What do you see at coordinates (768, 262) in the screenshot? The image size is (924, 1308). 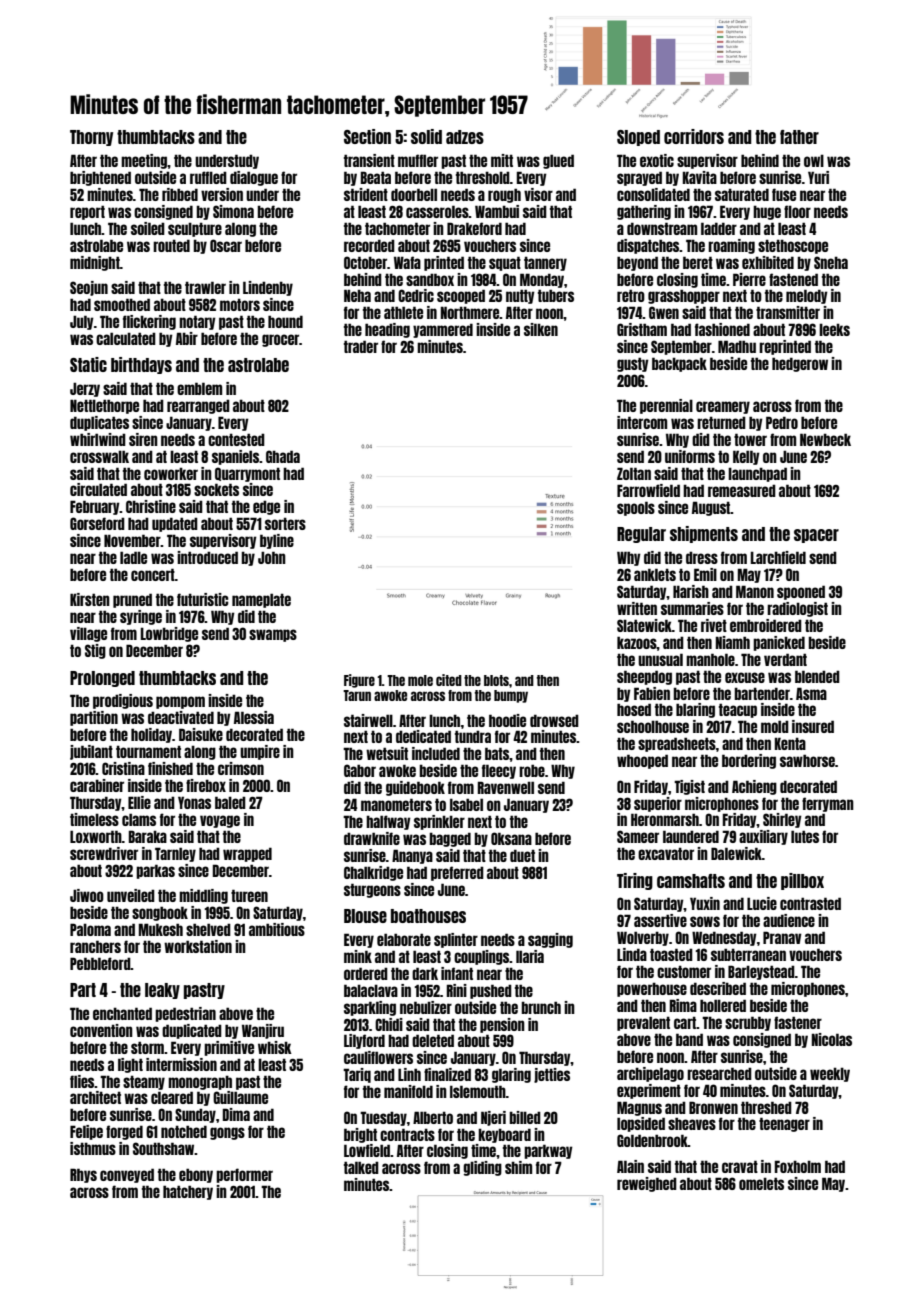 I see `exhibited` at bounding box center [768, 262].
